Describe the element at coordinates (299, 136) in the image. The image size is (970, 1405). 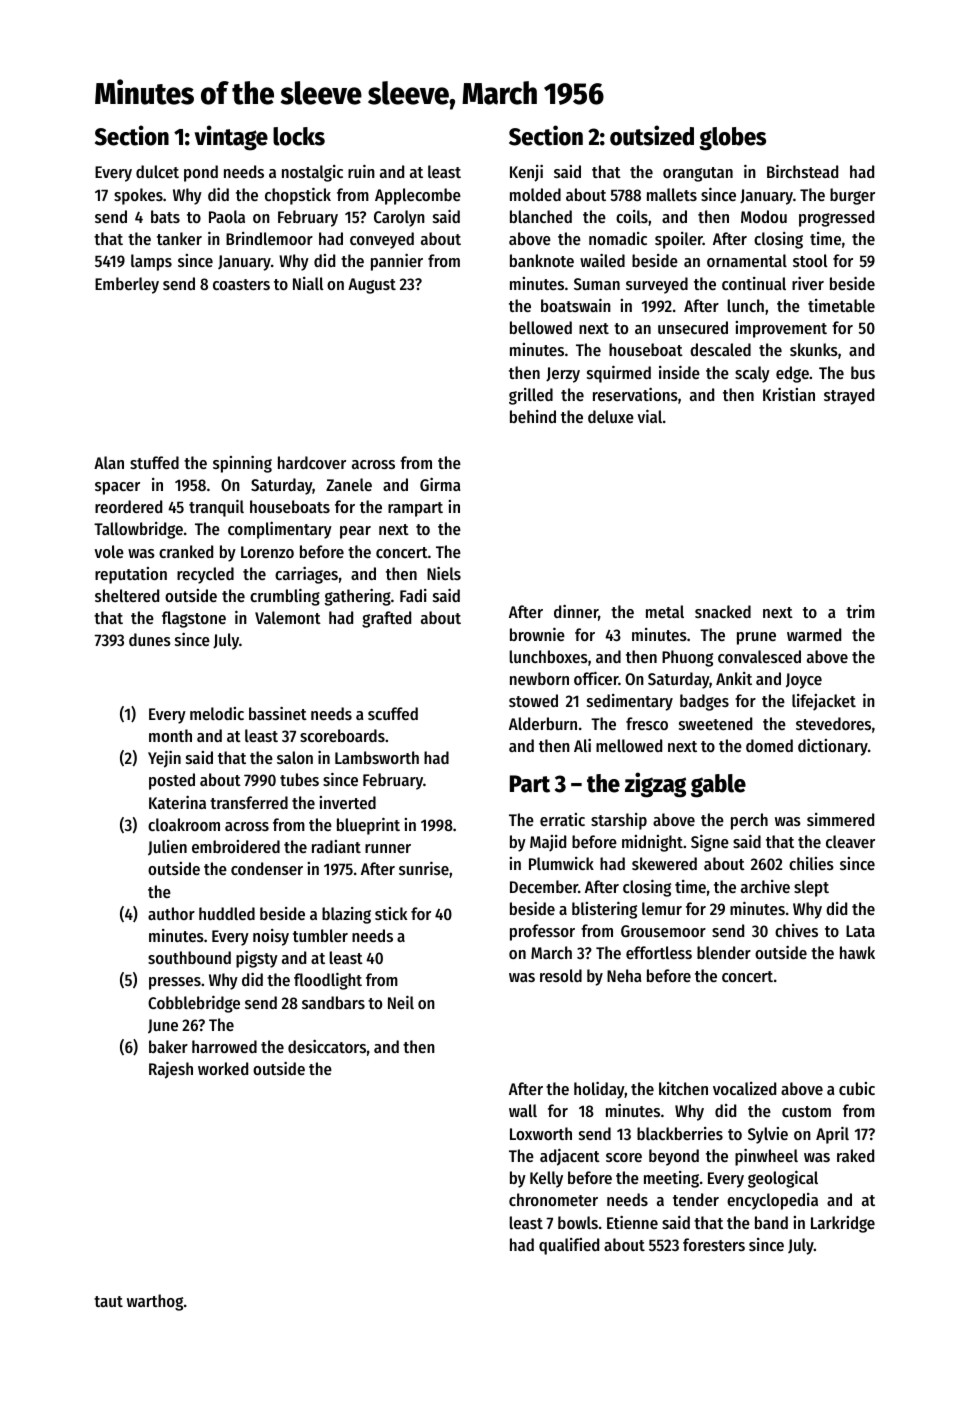
I see `locks` at that location.
